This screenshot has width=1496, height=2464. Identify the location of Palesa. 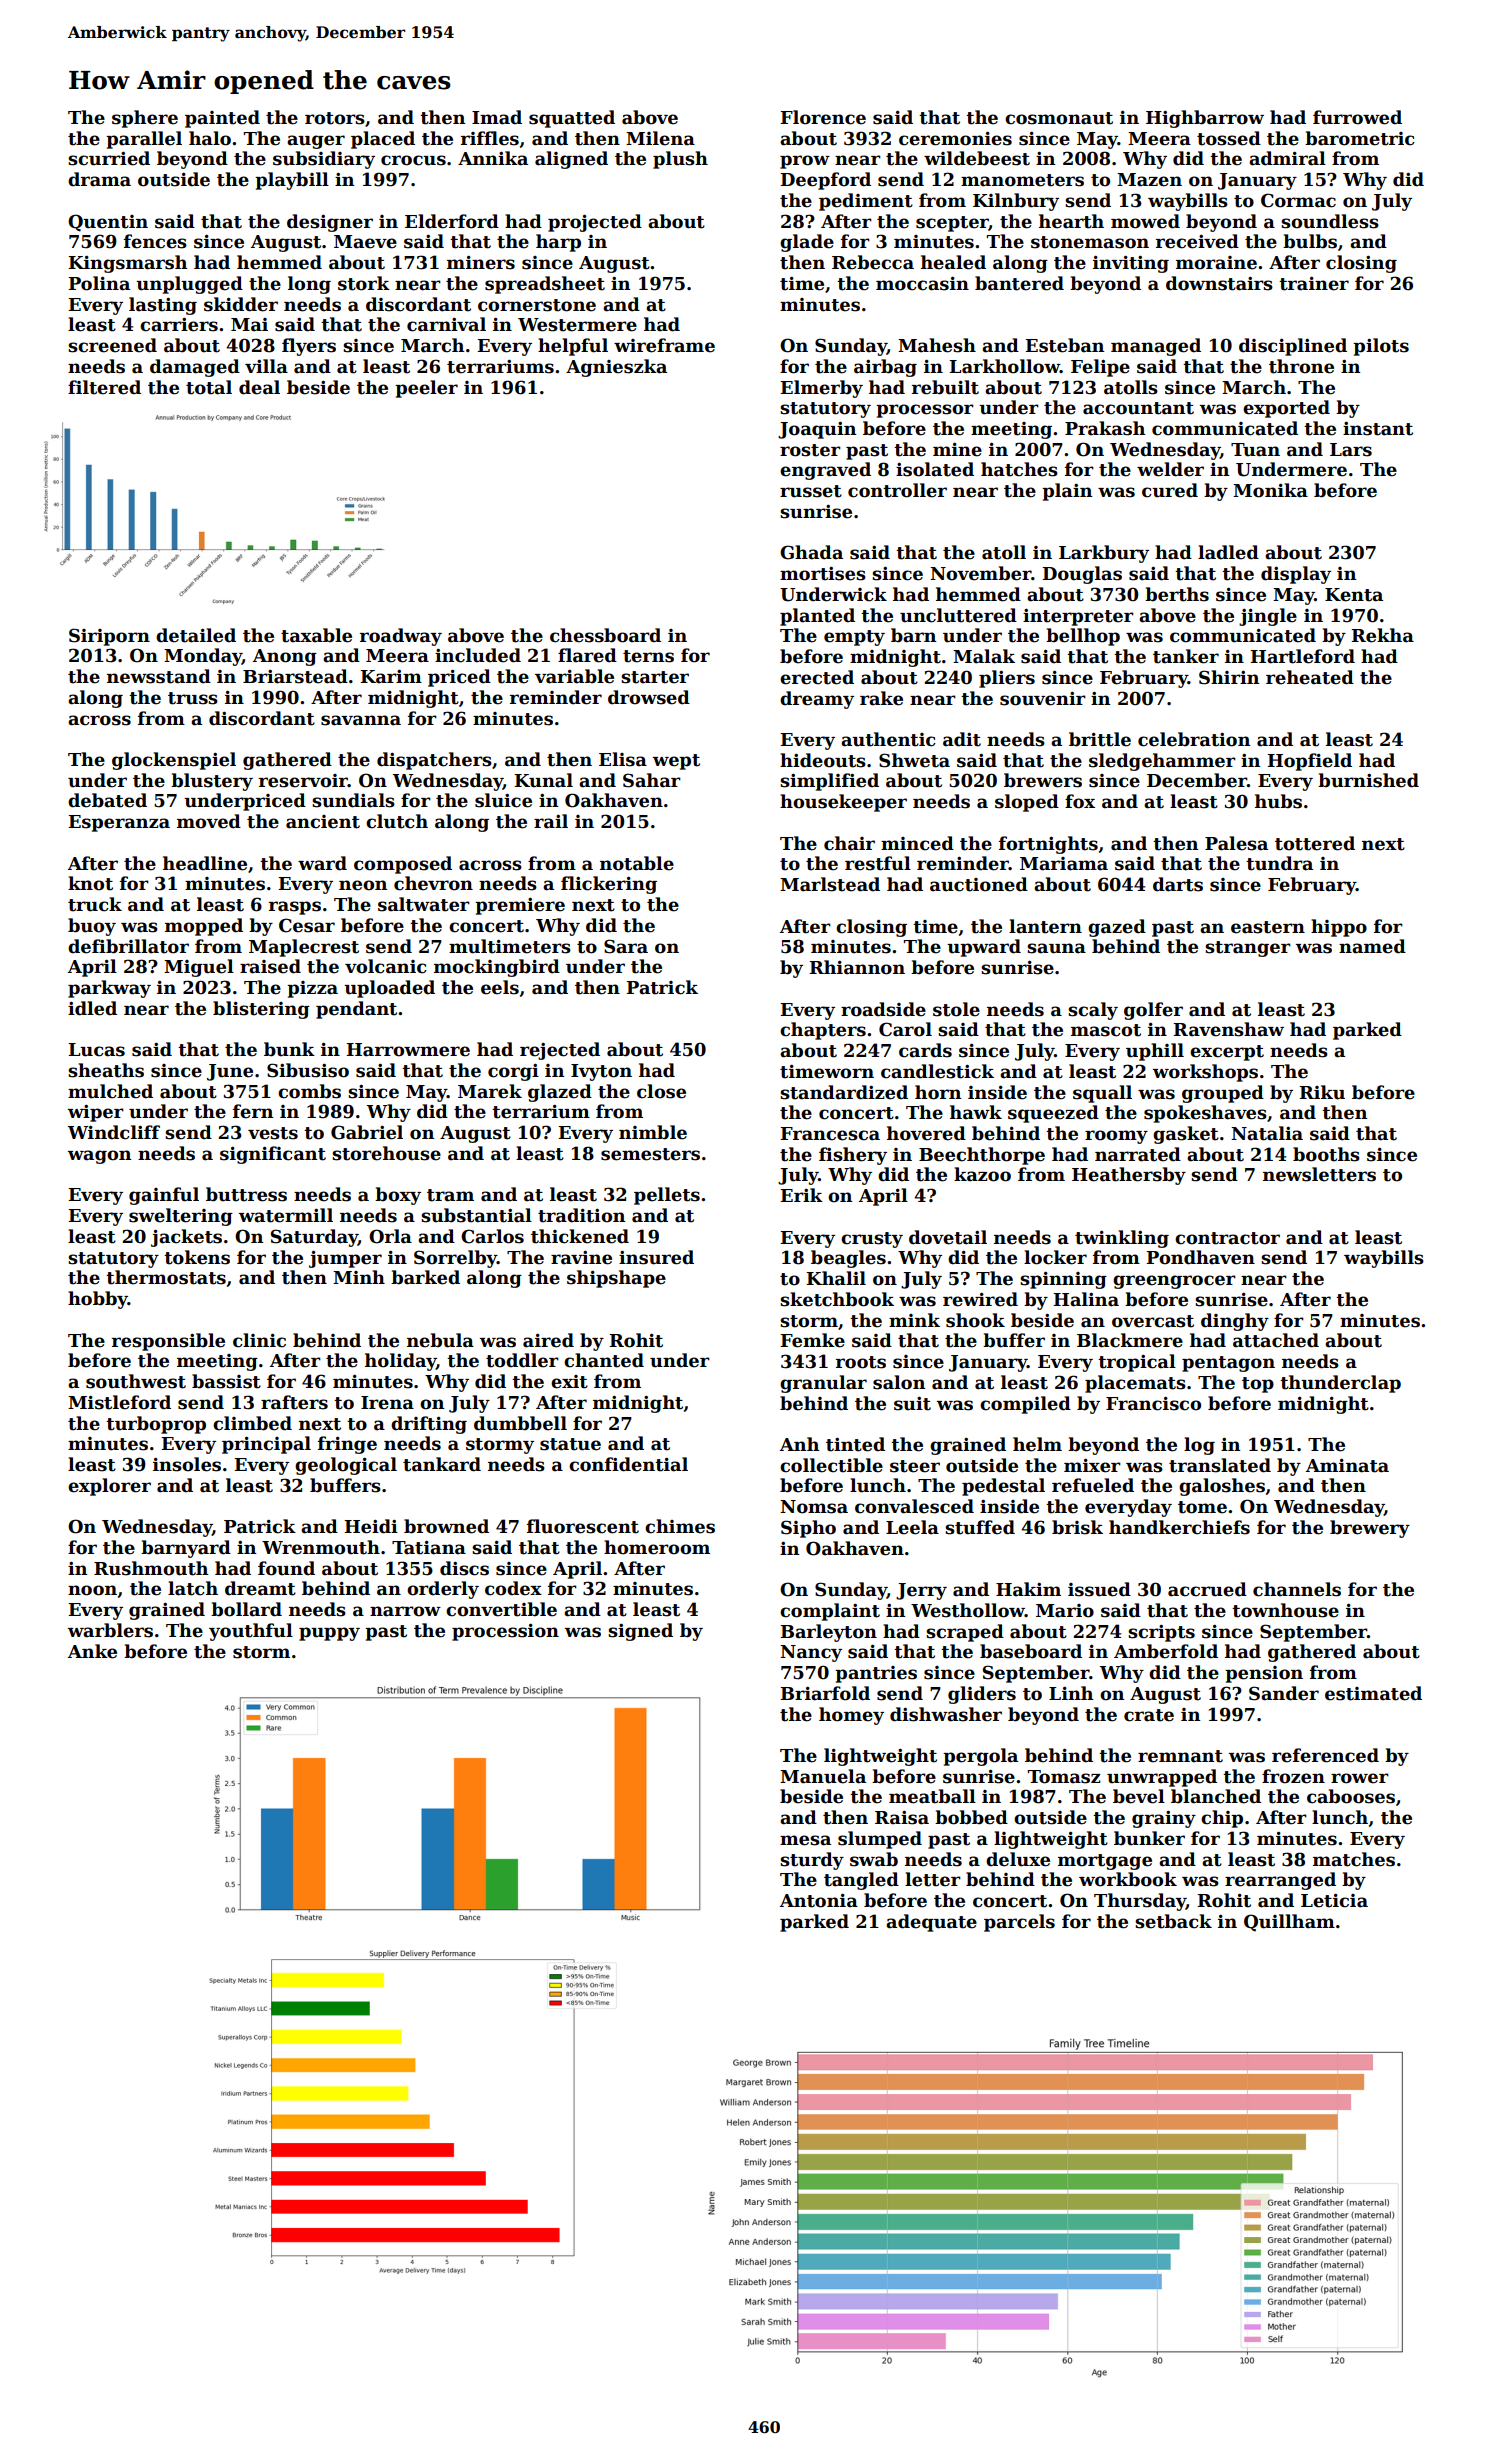
(1236, 843).
